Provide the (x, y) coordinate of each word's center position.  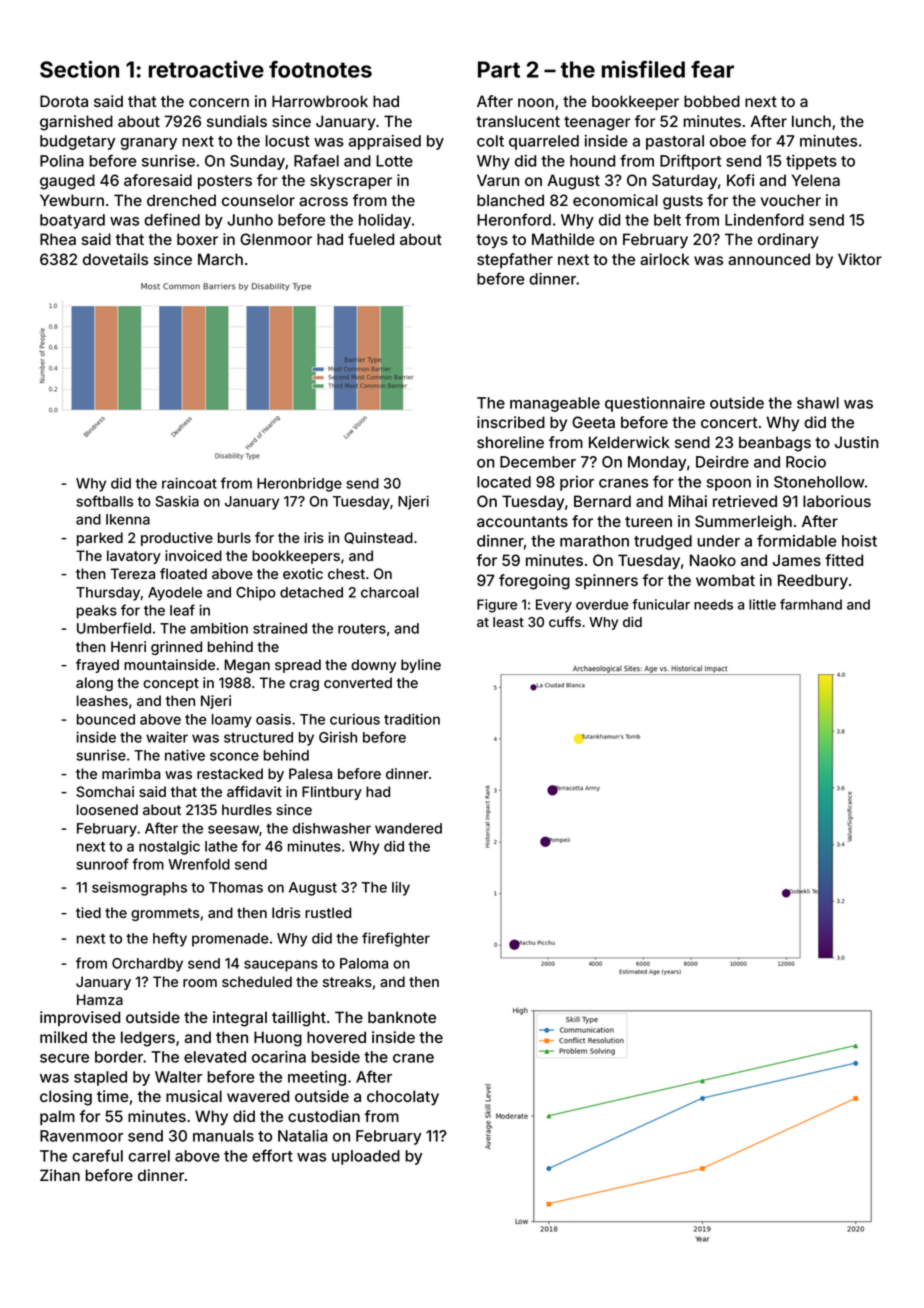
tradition (412, 719)
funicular (661, 604)
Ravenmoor (81, 1136)
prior (577, 483)
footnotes (320, 69)
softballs (104, 501)
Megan (247, 666)
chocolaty (403, 1098)
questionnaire (655, 404)
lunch (811, 121)
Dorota (64, 101)
